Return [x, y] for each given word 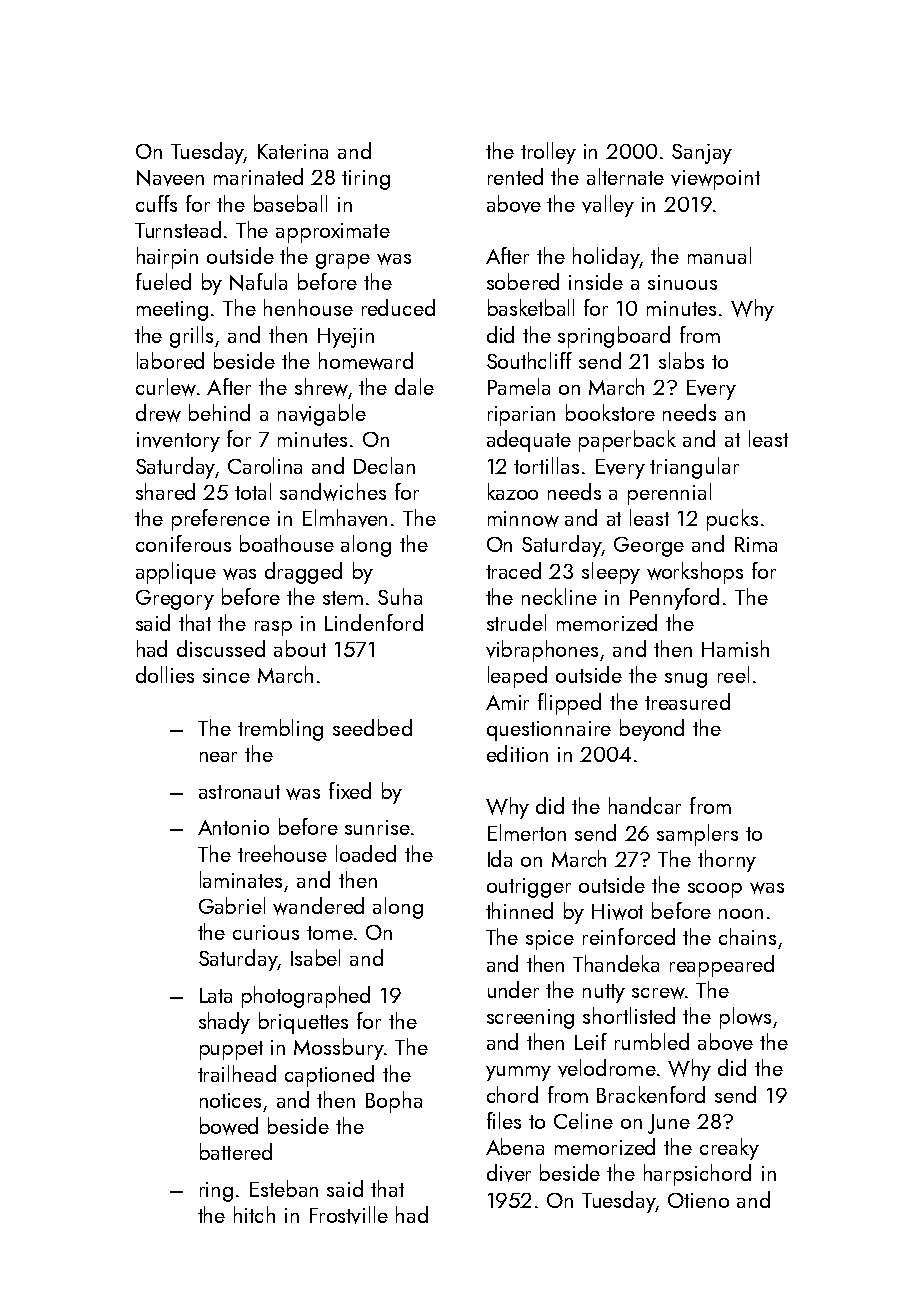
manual [719, 255]
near [218, 757]
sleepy [611, 573]
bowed [229, 1126]
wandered [318, 906]
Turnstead [178, 229]
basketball [531, 307]
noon [741, 914]
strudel [516, 622]
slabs [681, 360]
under [513, 989]
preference [221, 520]
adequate [529, 441]
